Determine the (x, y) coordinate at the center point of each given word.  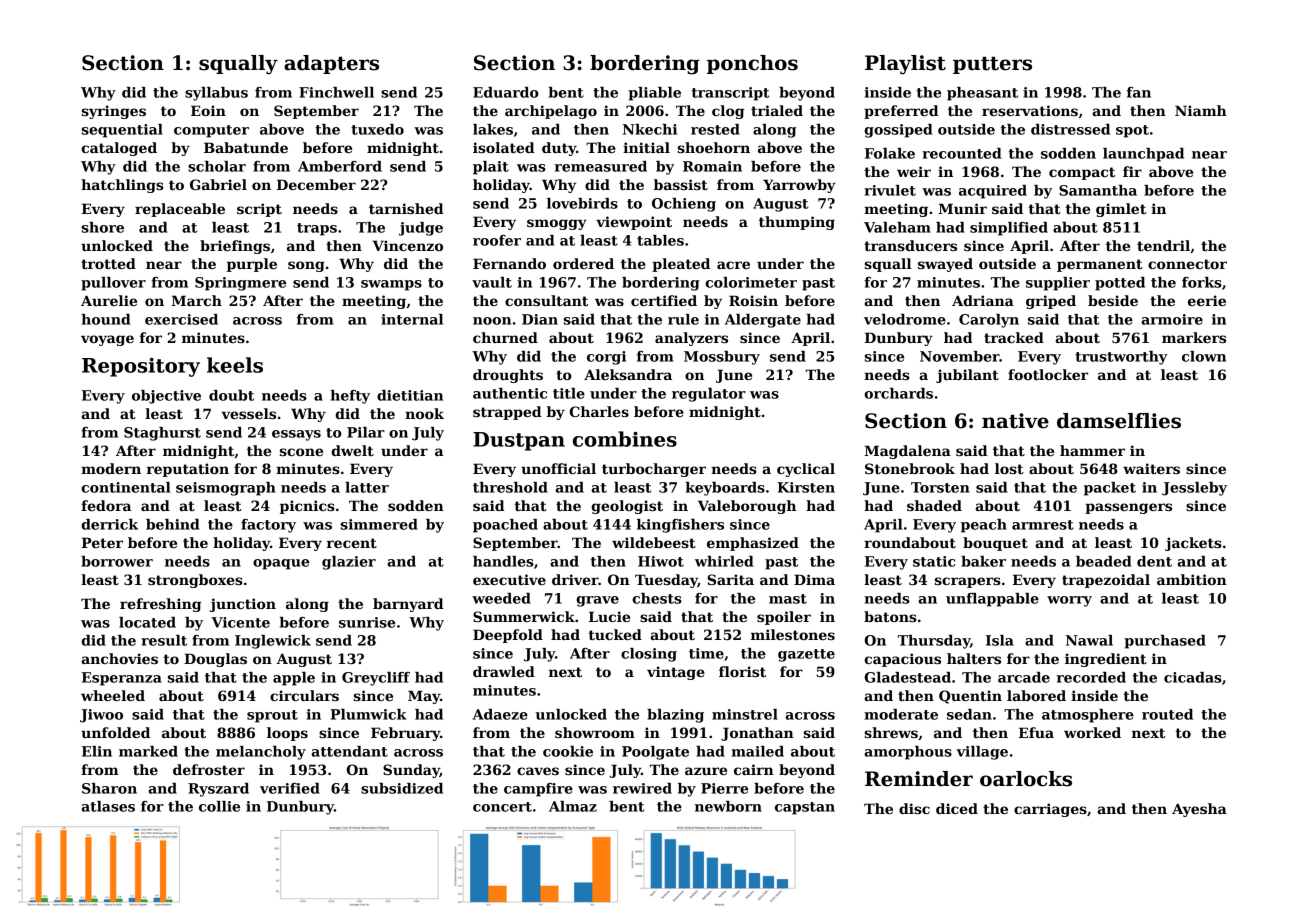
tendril (1163, 245)
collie (219, 806)
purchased (1165, 642)
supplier (1058, 284)
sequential (122, 131)
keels (235, 365)
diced (957, 808)
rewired (642, 788)
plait (491, 168)
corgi (606, 358)
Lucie (609, 616)
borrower (117, 561)
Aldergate (763, 321)
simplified (1009, 229)
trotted (108, 263)
